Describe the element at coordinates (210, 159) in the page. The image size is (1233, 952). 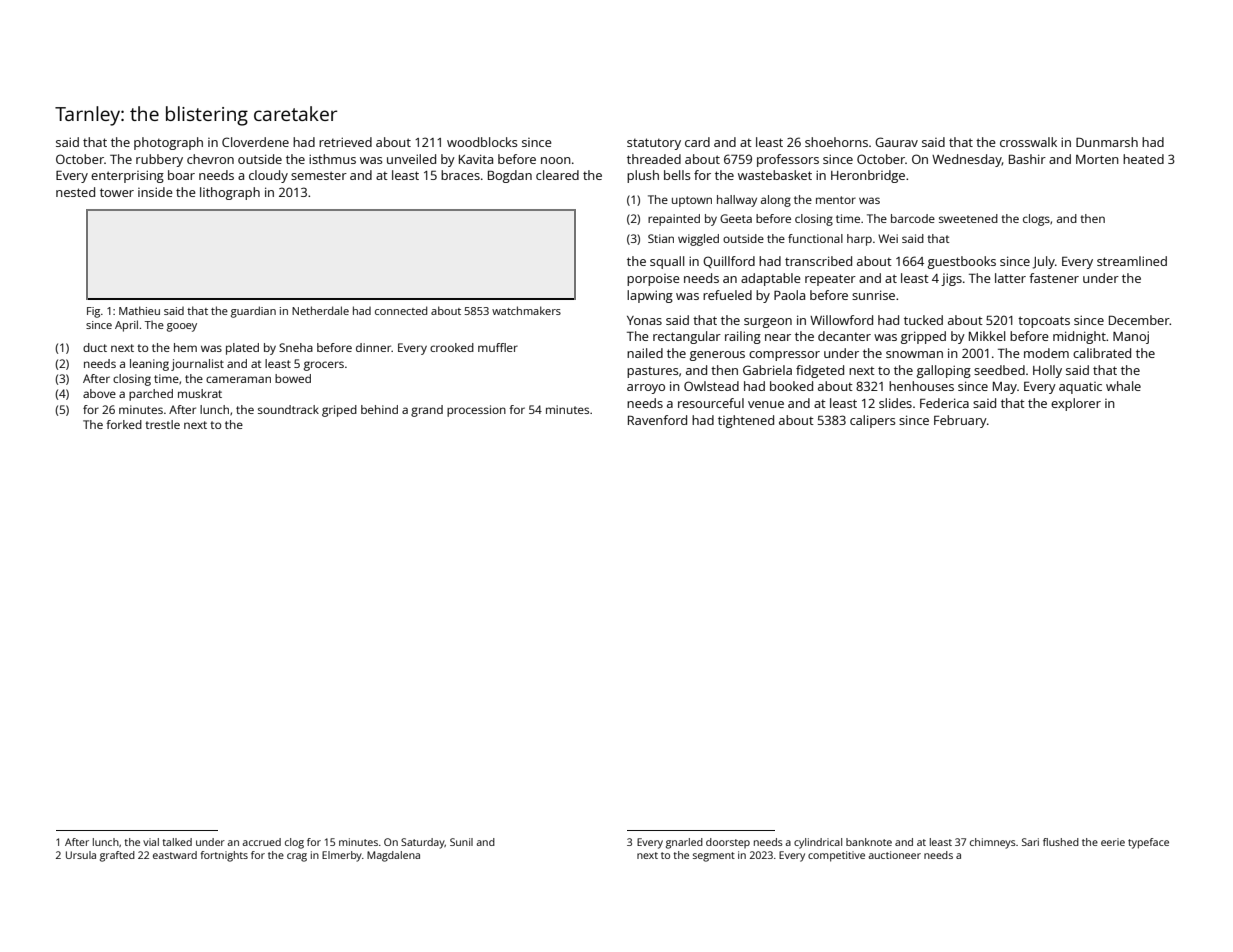
I see `chevron` at that location.
